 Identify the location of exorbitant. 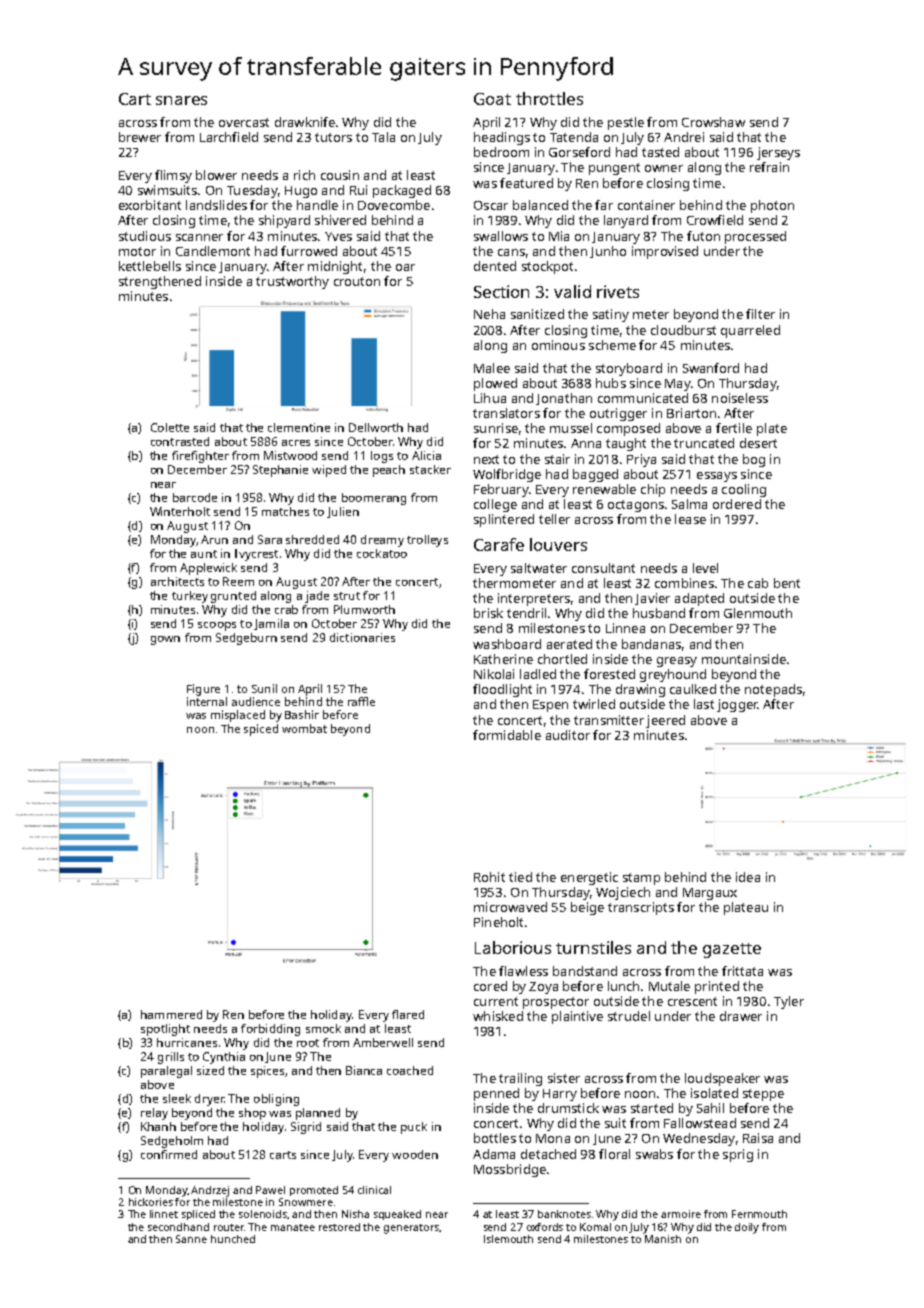
(150, 205).
